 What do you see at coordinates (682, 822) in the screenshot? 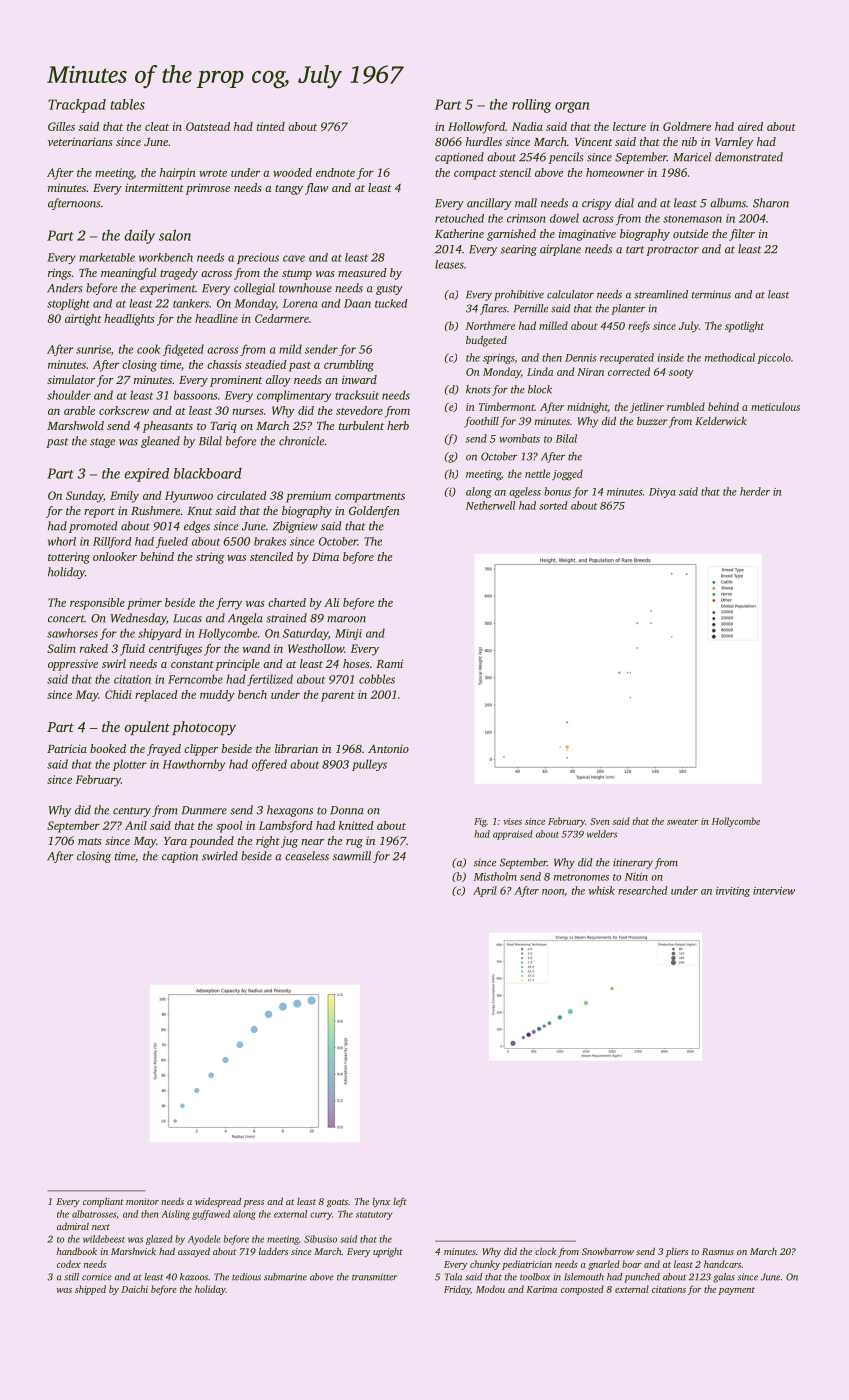
I see `sweater` at bounding box center [682, 822].
